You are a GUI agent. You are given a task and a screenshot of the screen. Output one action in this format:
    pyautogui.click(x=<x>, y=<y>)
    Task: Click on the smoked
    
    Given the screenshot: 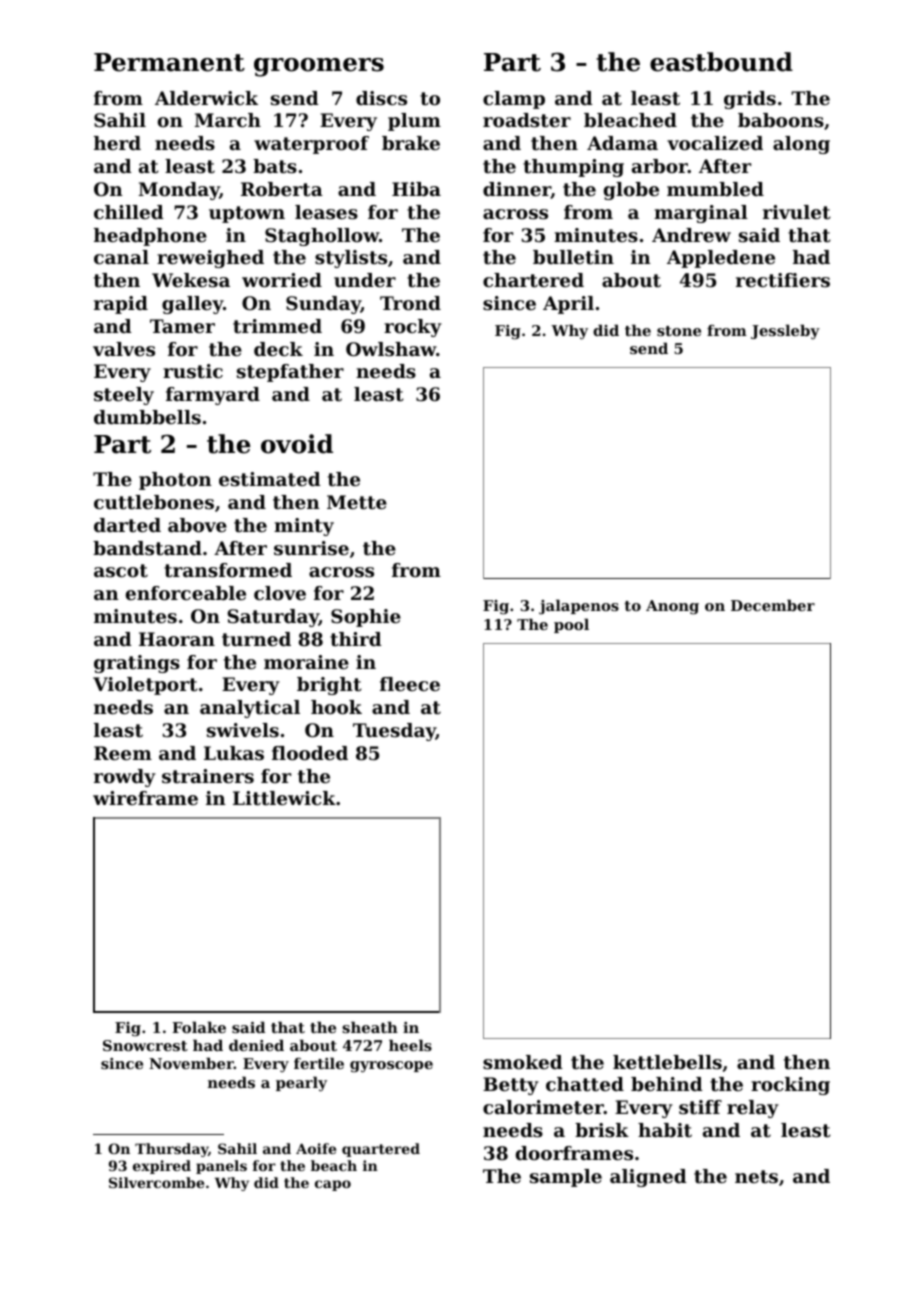 What is the action you would take?
    pyautogui.click(x=523, y=1062)
